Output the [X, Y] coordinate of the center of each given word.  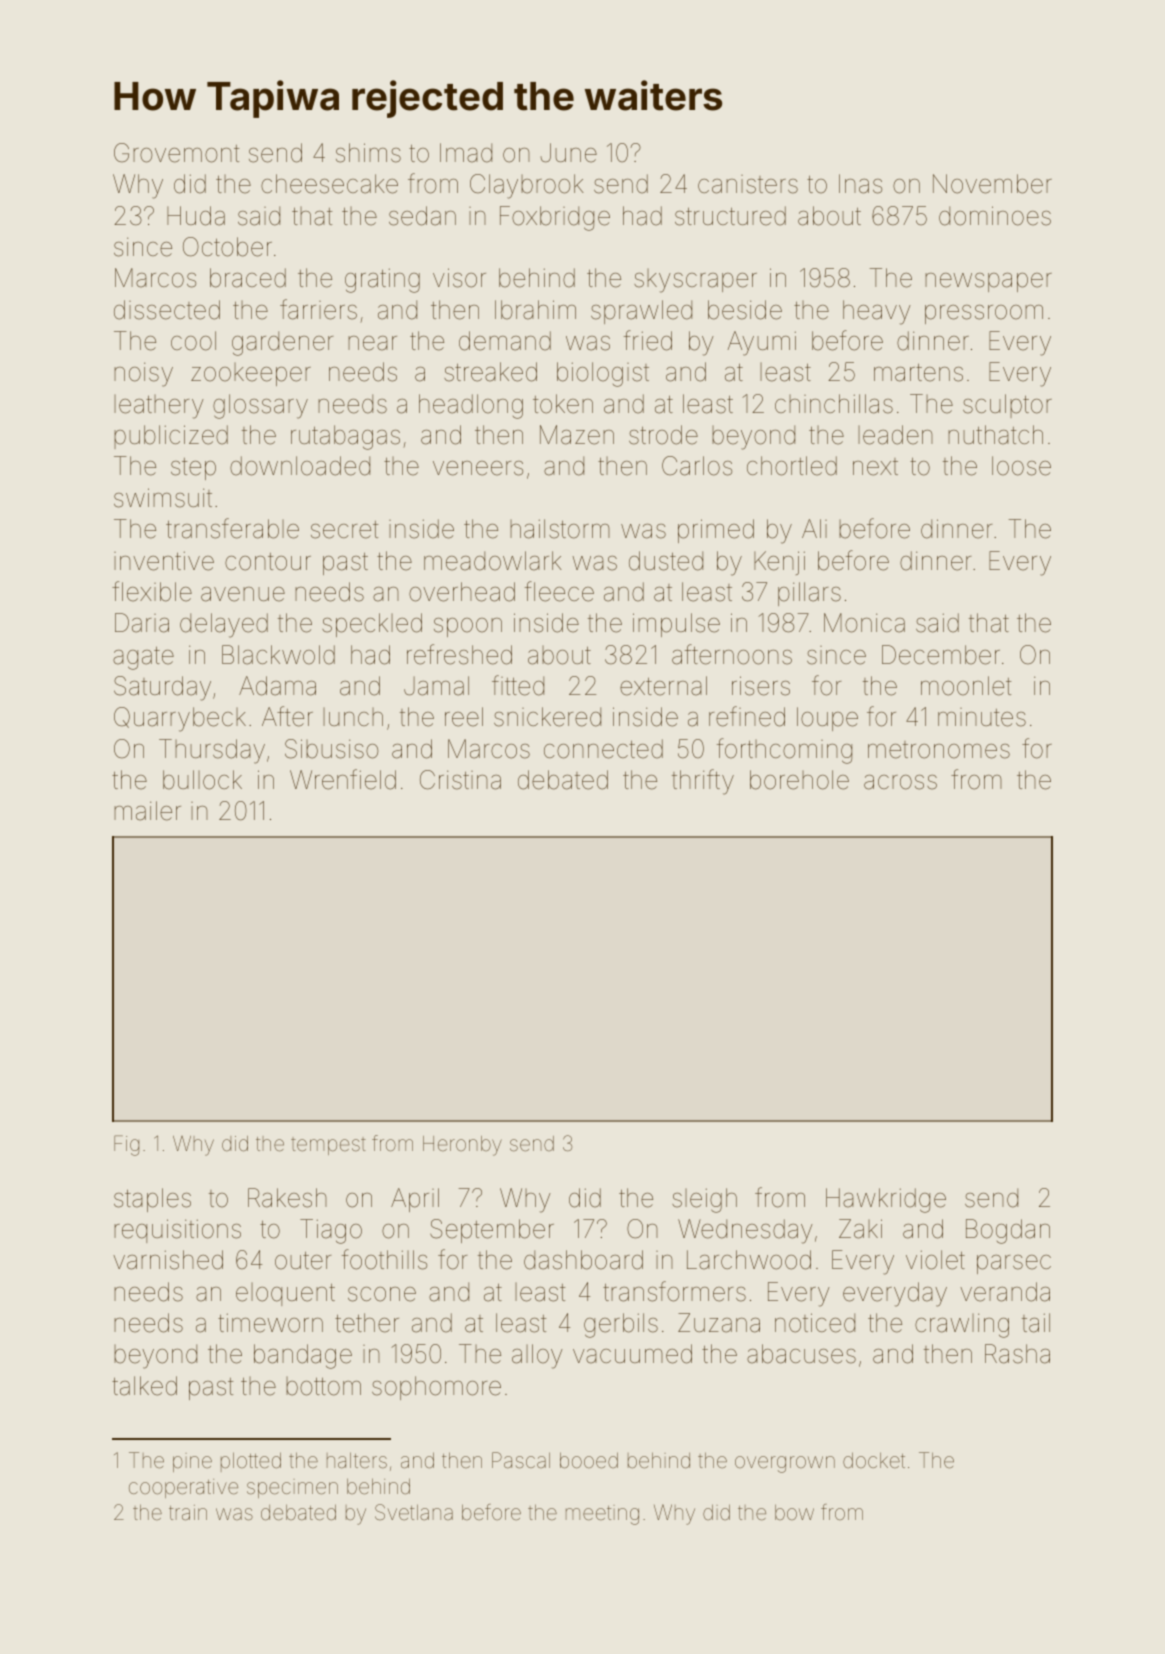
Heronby [462, 1146]
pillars [809, 594]
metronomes [939, 750]
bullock [202, 780]
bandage [303, 1356]
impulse [676, 625]
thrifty [703, 782]
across [900, 782]
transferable [232, 528]
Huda [196, 216]
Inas [860, 184]
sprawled [641, 312]
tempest [328, 1146]
